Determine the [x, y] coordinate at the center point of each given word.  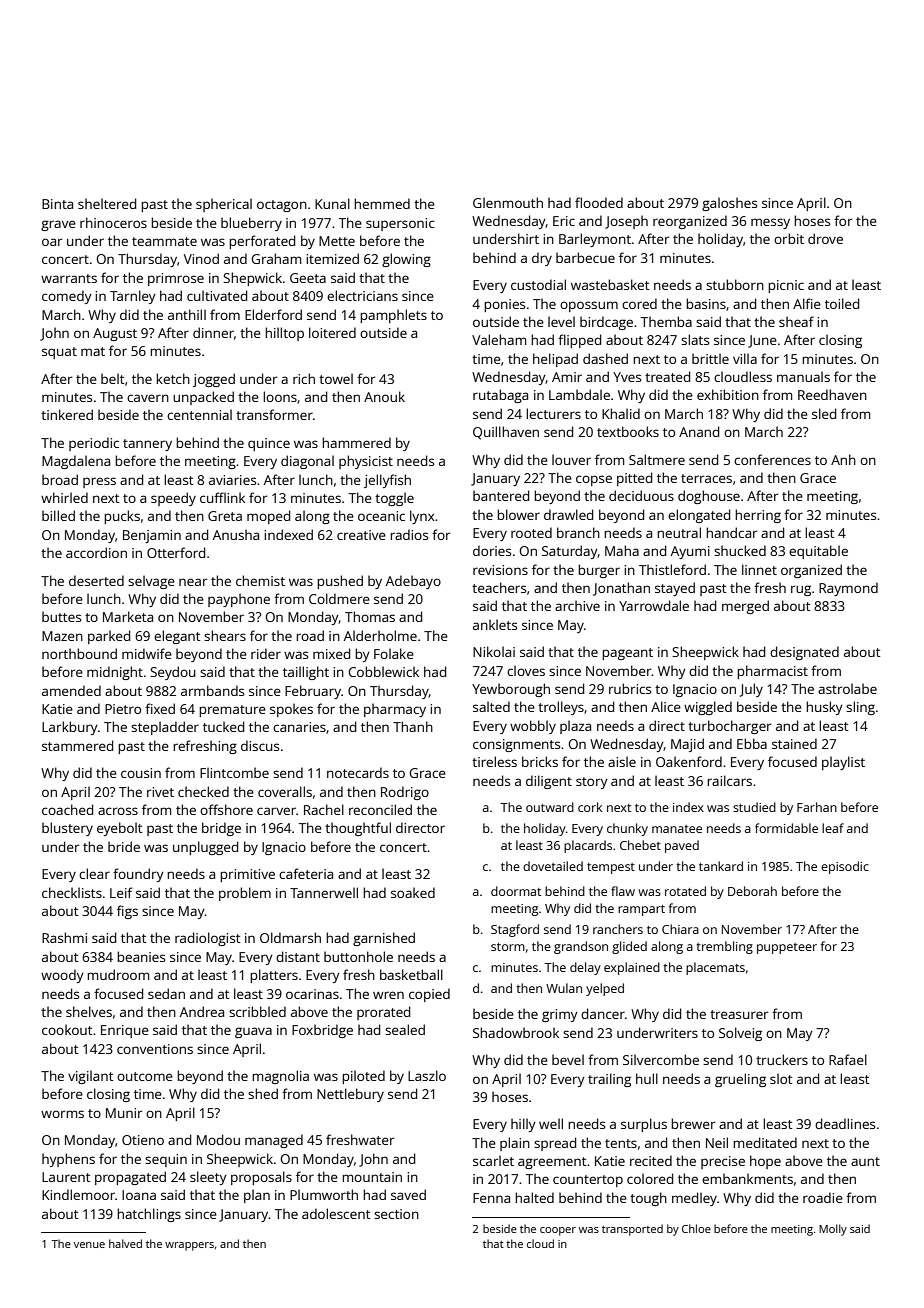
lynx [422, 517]
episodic [845, 867]
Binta [57, 204]
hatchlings [149, 1215]
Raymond [848, 589]
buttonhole [358, 956]
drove [825, 238]
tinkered [67, 414]
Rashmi [64, 937]
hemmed [382, 203]
